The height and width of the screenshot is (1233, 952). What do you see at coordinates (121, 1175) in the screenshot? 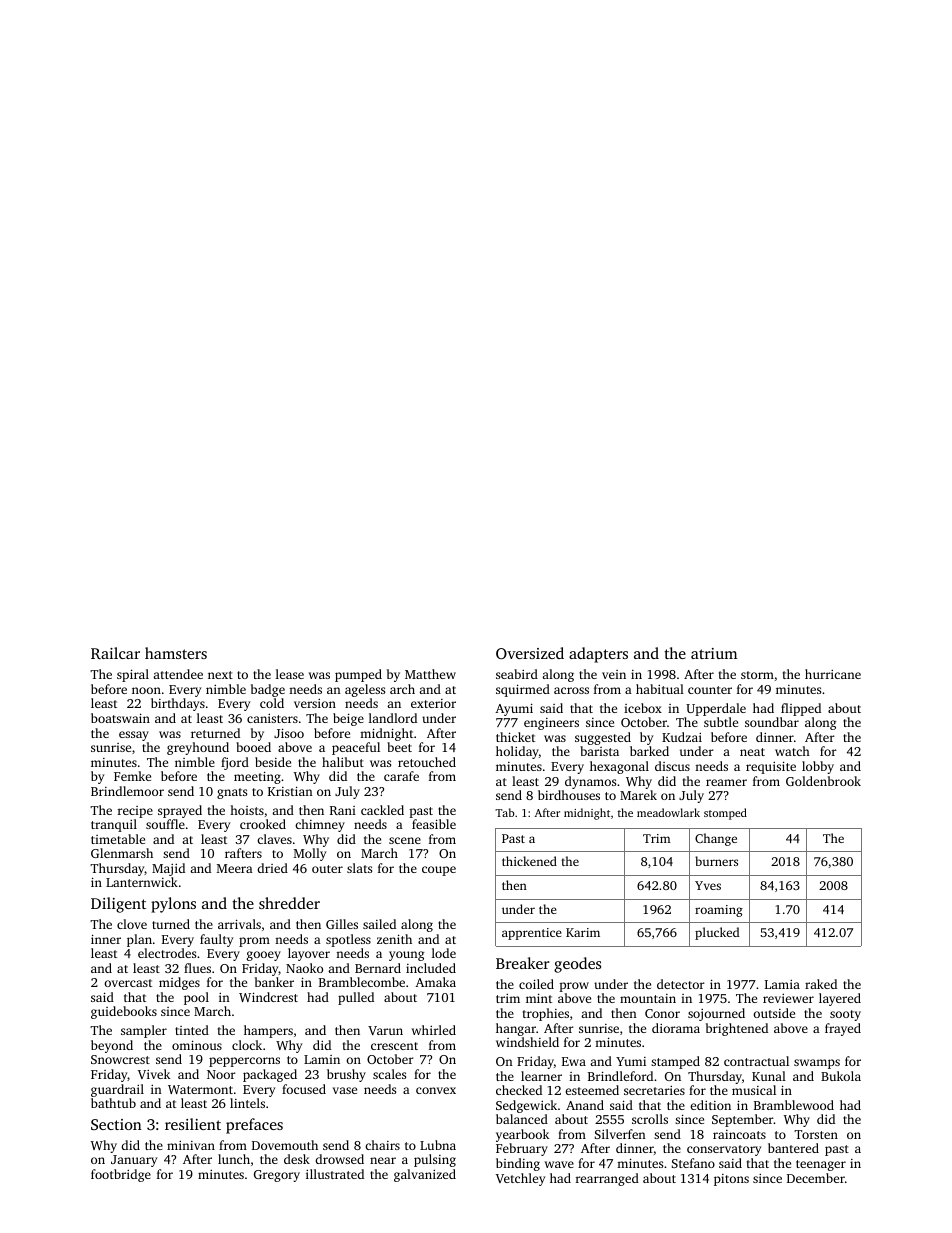
I see `footbridge` at bounding box center [121, 1175].
